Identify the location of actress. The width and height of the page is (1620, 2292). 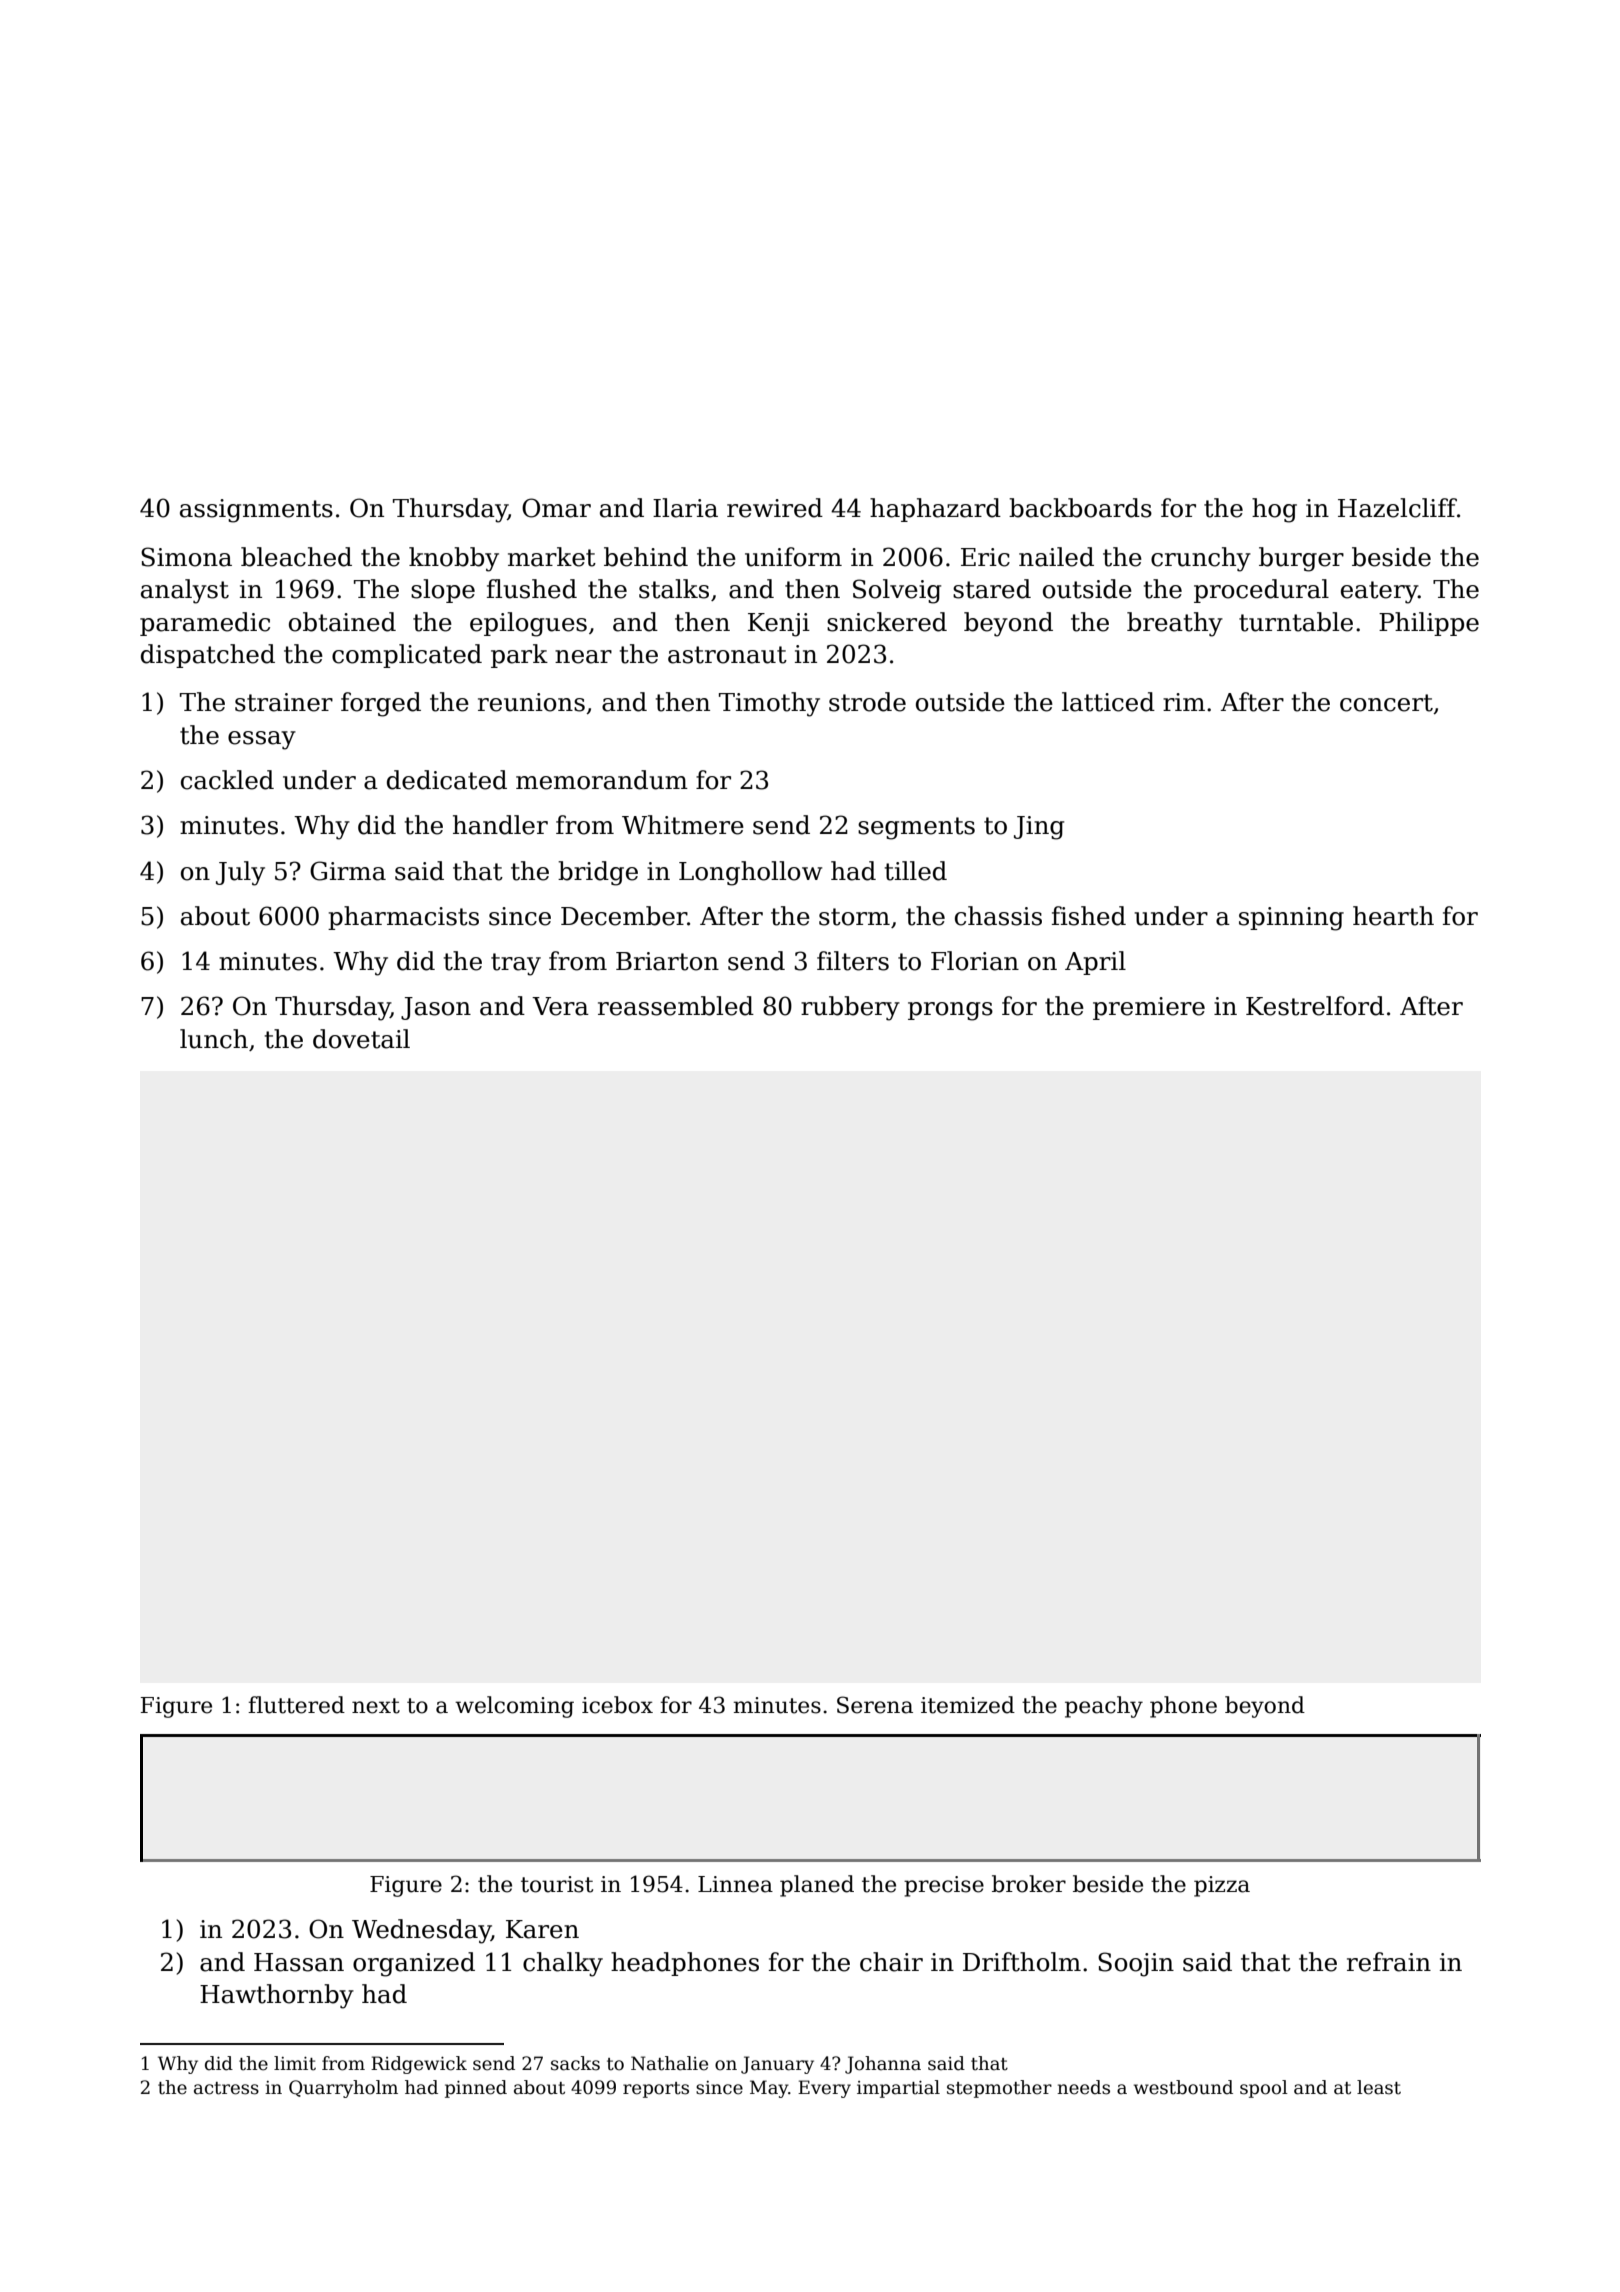
(226, 2088).
